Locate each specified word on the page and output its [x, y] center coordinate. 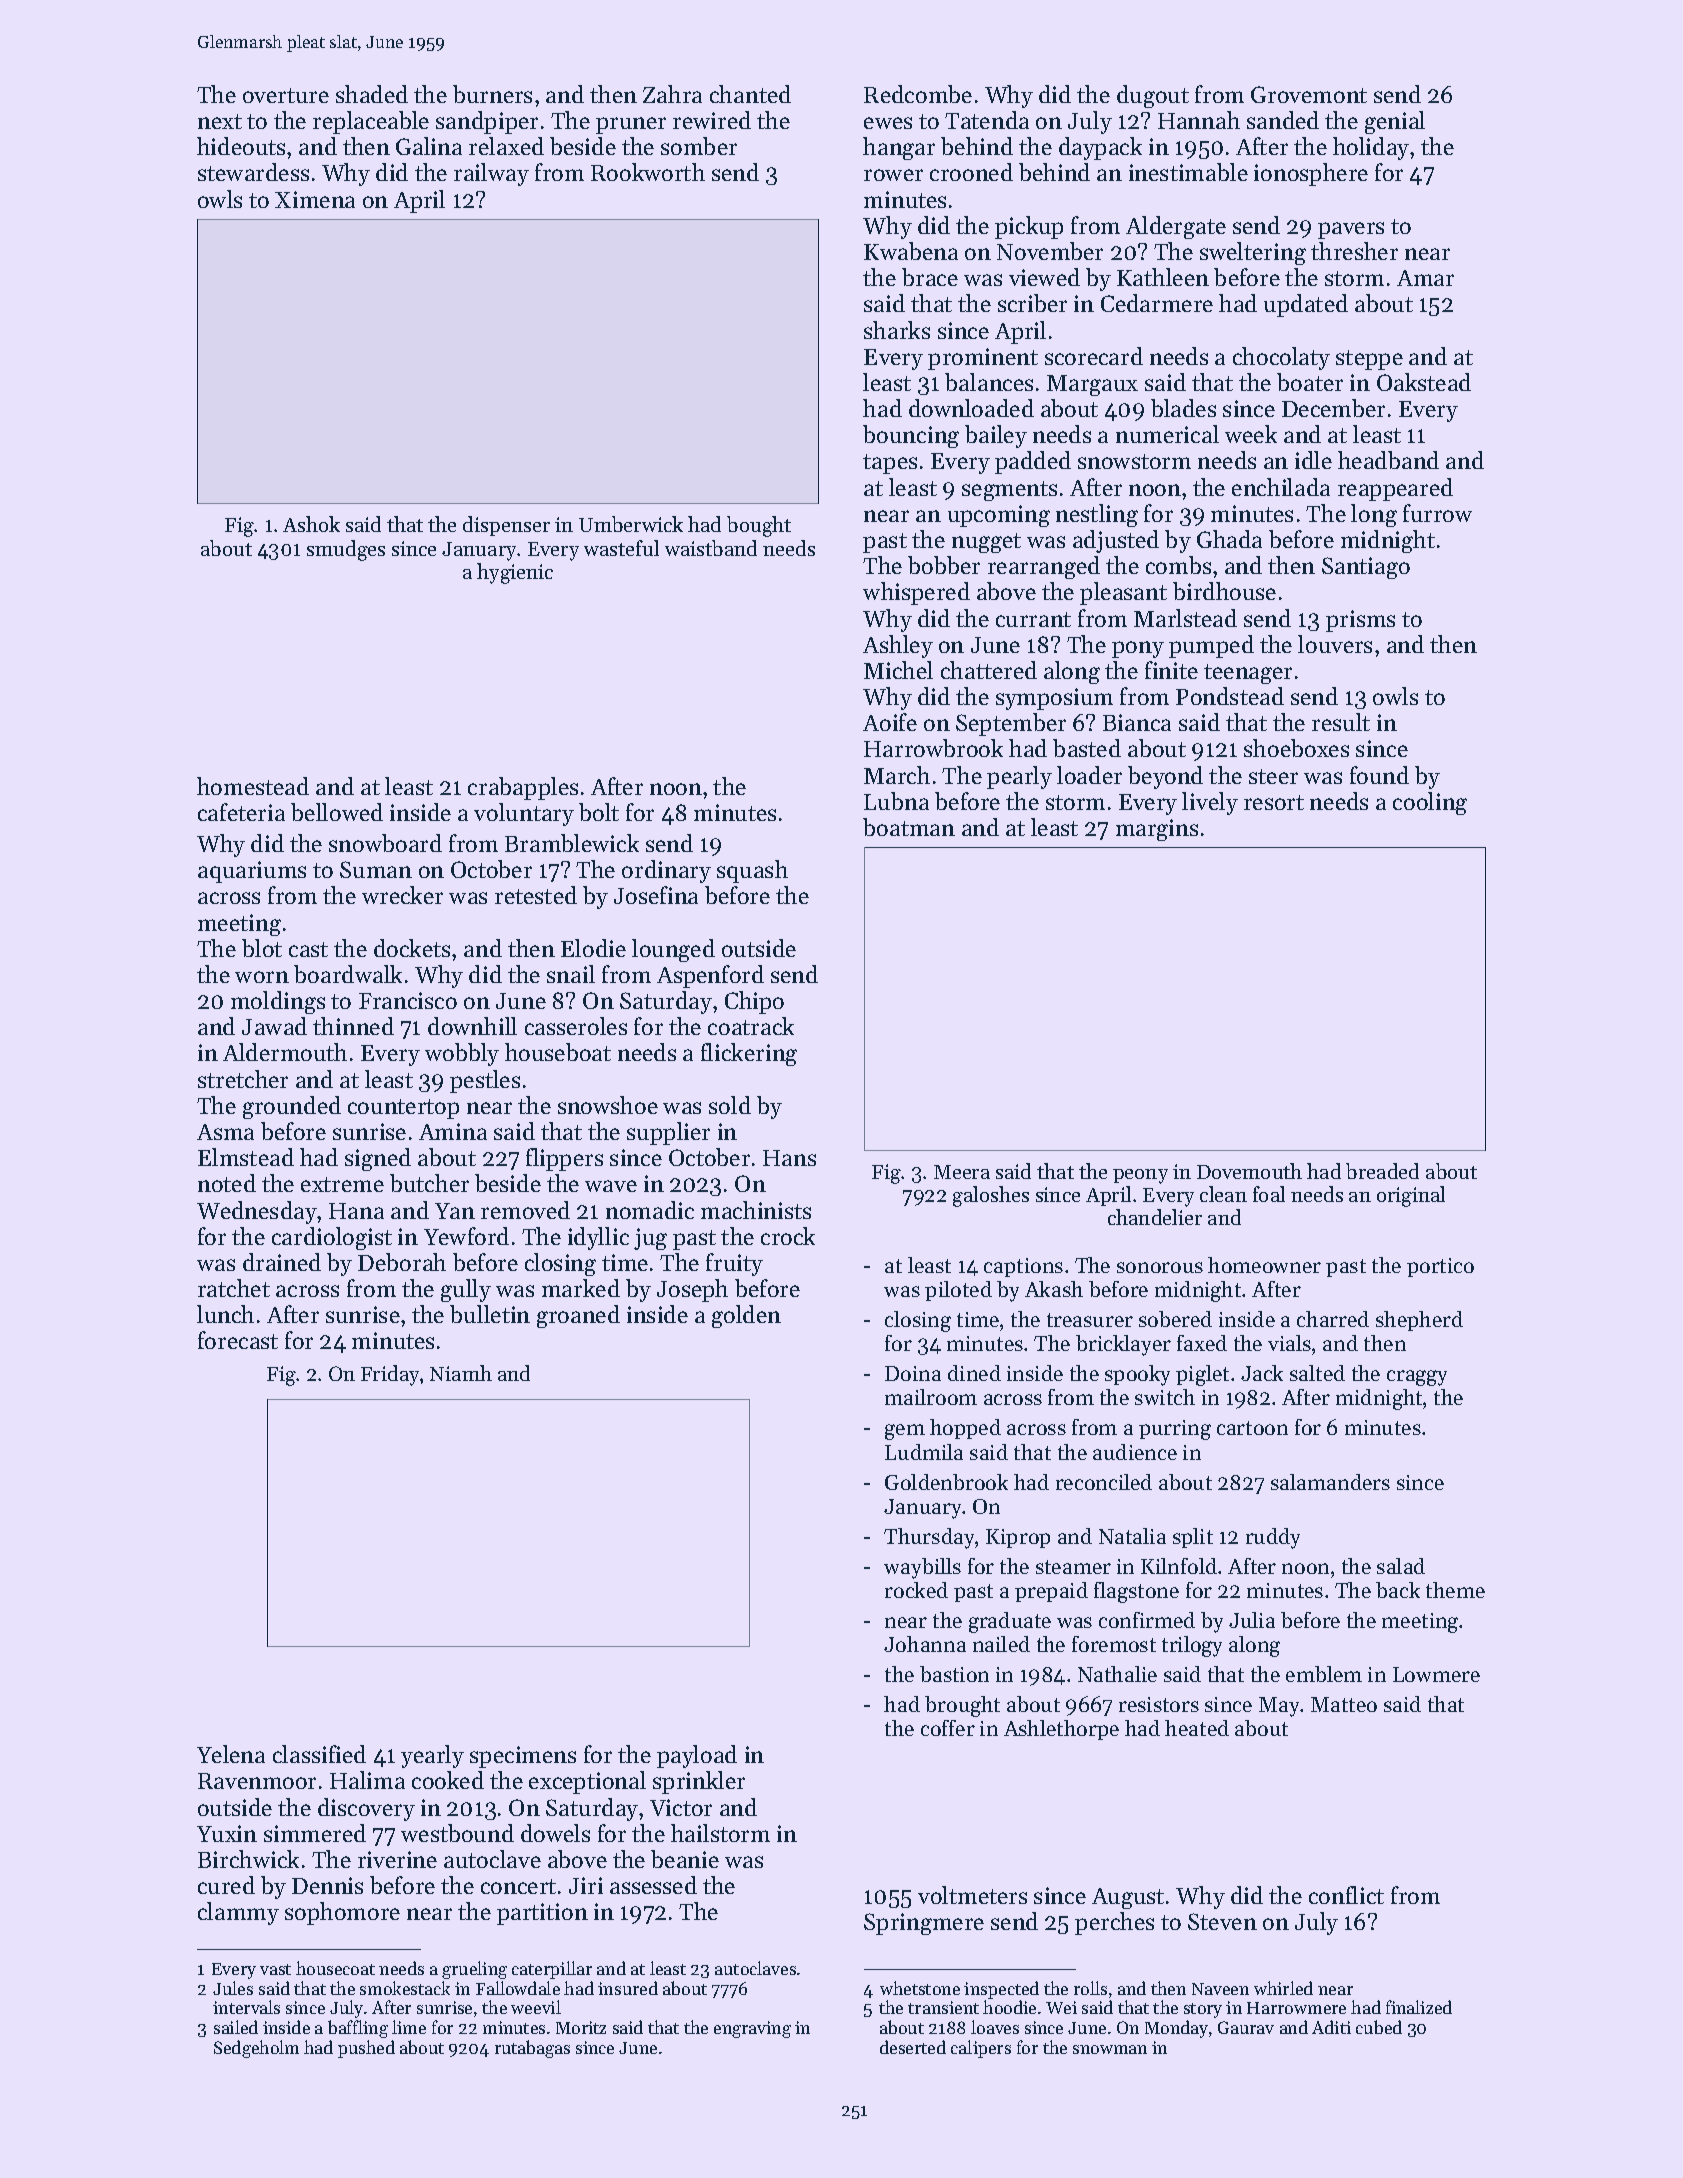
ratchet [234, 1288]
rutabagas [532, 2049]
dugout [1153, 96]
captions [1023, 1267]
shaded [372, 94]
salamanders [1330, 1482]
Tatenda [987, 120]
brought [962, 1706]
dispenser [506, 526]
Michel [898, 670]
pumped [1211, 646]
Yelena [231, 1754]
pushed [366, 2049]
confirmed [1147, 1620]
